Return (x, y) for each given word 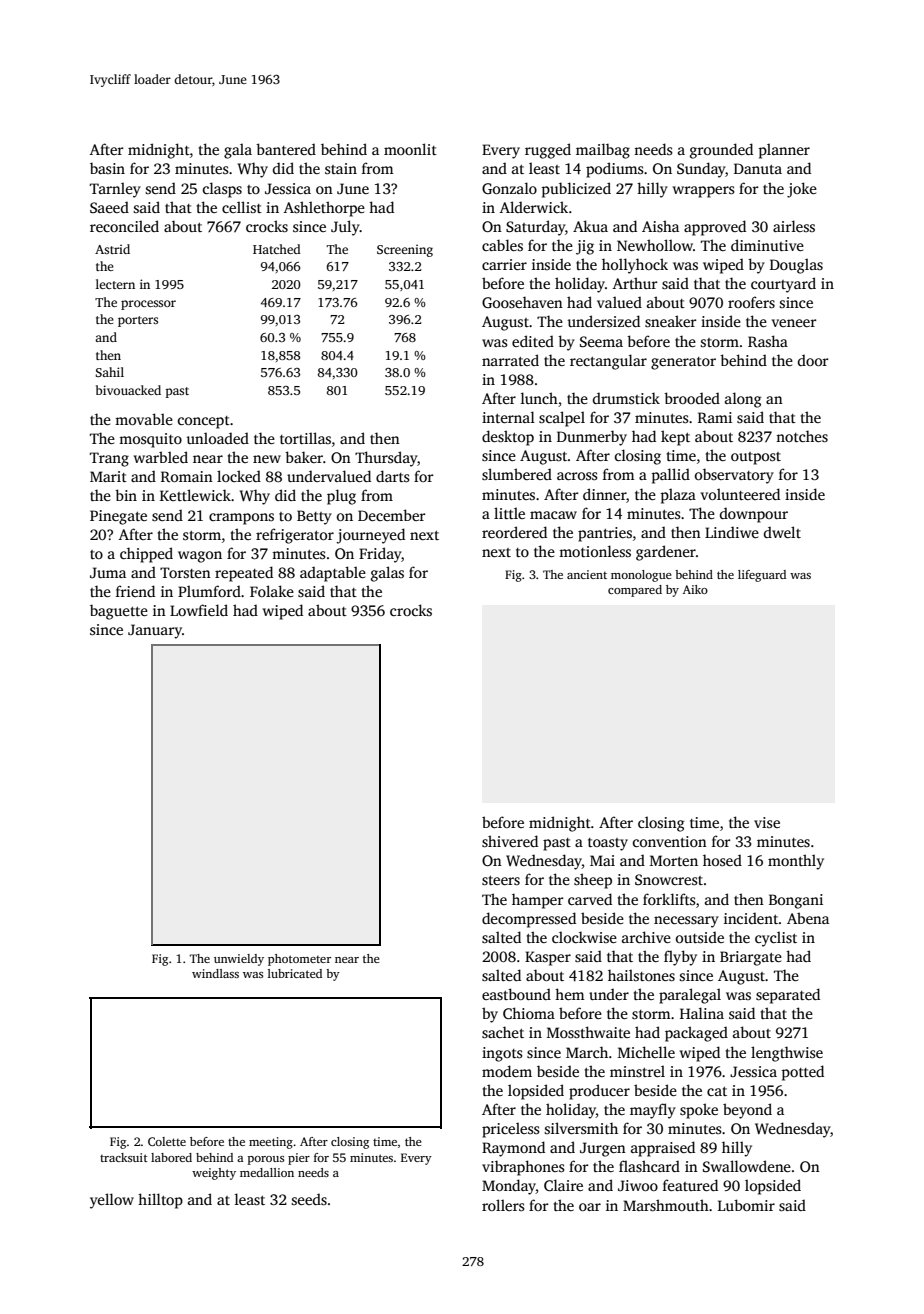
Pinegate (118, 517)
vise (767, 822)
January (155, 631)
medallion (267, 1172)
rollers (503, 1205)
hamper (537, 901)
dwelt (782, 532)
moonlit (410, 149)
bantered (286, 149)
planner (784, 151)
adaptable (333, 574)
